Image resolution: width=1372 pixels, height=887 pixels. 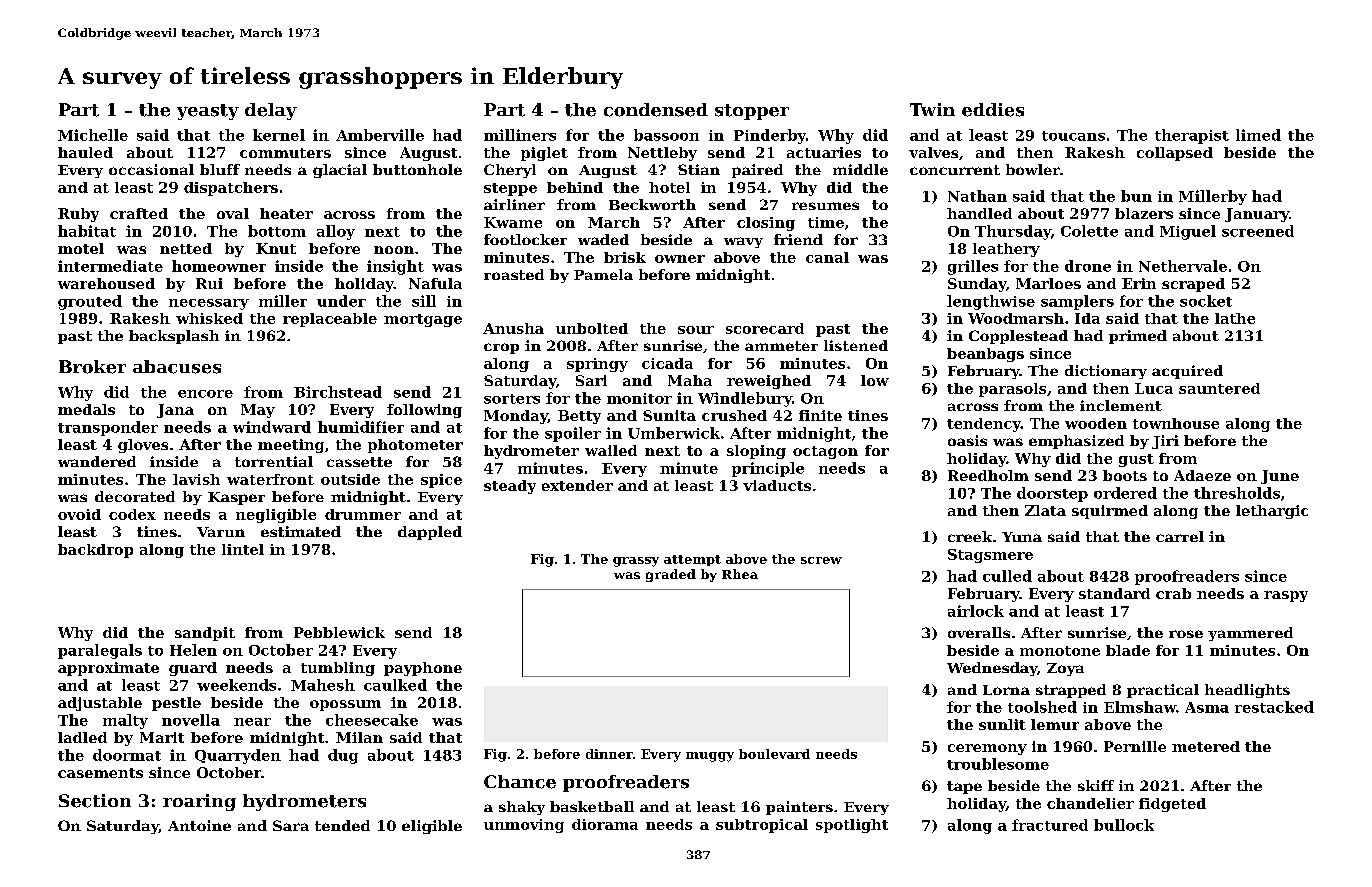 What do you see at coordinates (359, 737) in the page?
I see `Milan` at bounding box center [359, 737].
